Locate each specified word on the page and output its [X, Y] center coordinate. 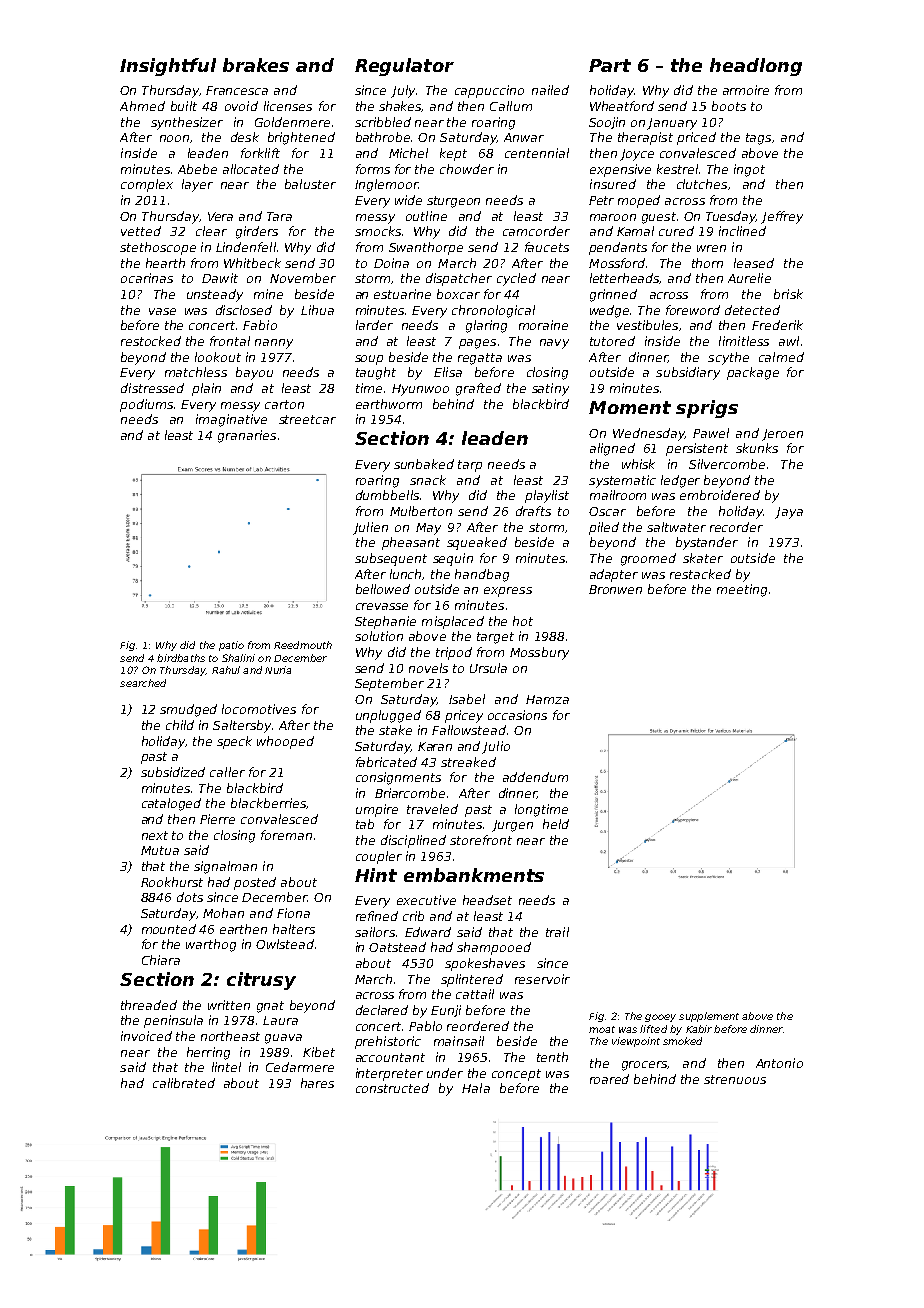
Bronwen [615, 589]
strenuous [735, 1079]
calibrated [184, 1083]
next [155, 835]
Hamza [547, 699]
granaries [247, 436]
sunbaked [424, 464]
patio [231, 646]
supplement [709, 1017]
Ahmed [142, 106]
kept [453, 154]
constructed [392, 1088]
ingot [749, 170]
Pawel [711, 433]
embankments [474, 875]
